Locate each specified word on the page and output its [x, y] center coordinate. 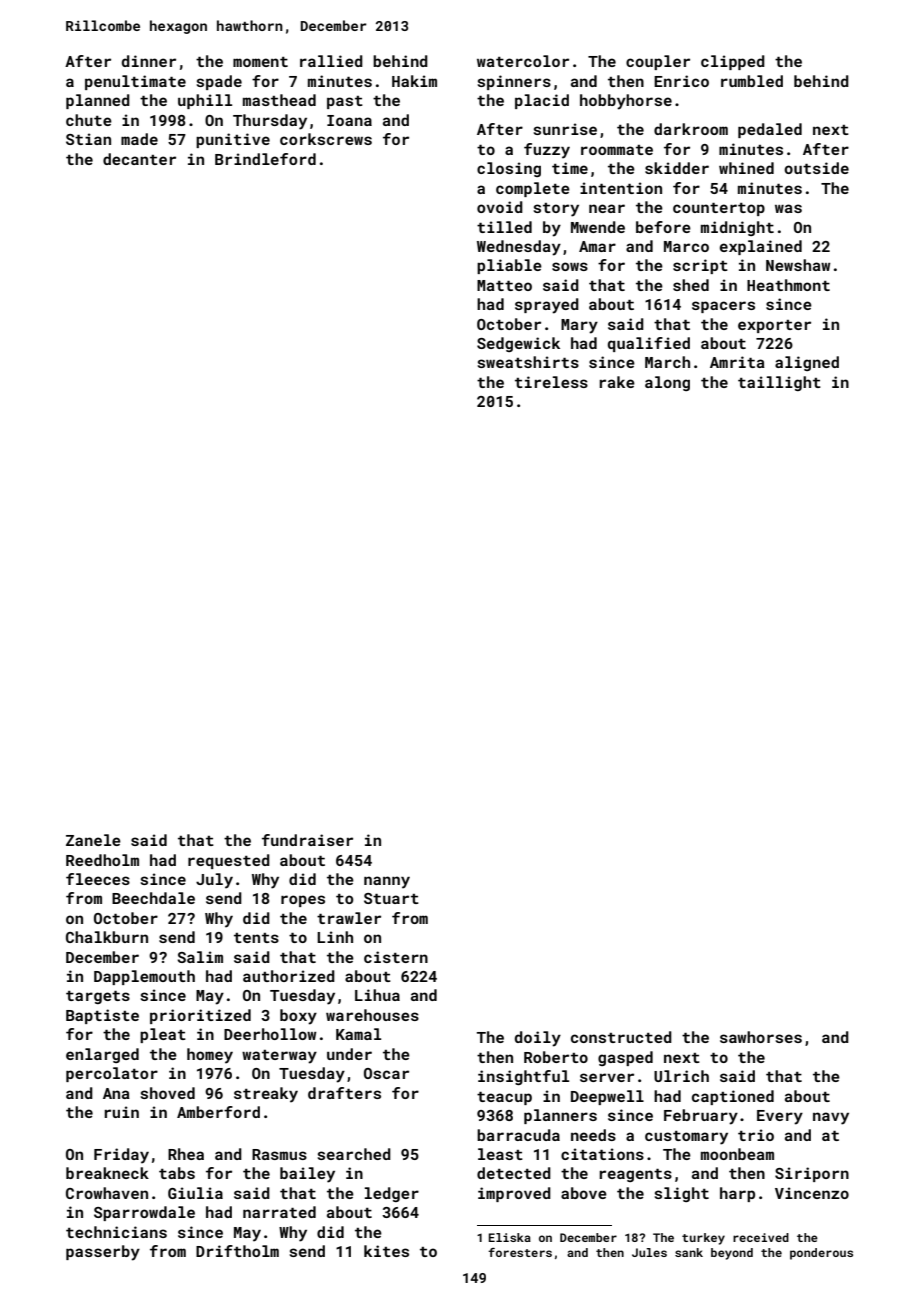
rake [617, 382]
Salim [200, 957]
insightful [523, 1077]
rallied [331, 61]
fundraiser [307, 840]
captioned [733, 1097]
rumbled [752, 81]
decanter [139, 159]
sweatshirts [528, 362]
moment [260, 62]
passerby [103, 1253]
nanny [387, 882]
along [667, 383]
